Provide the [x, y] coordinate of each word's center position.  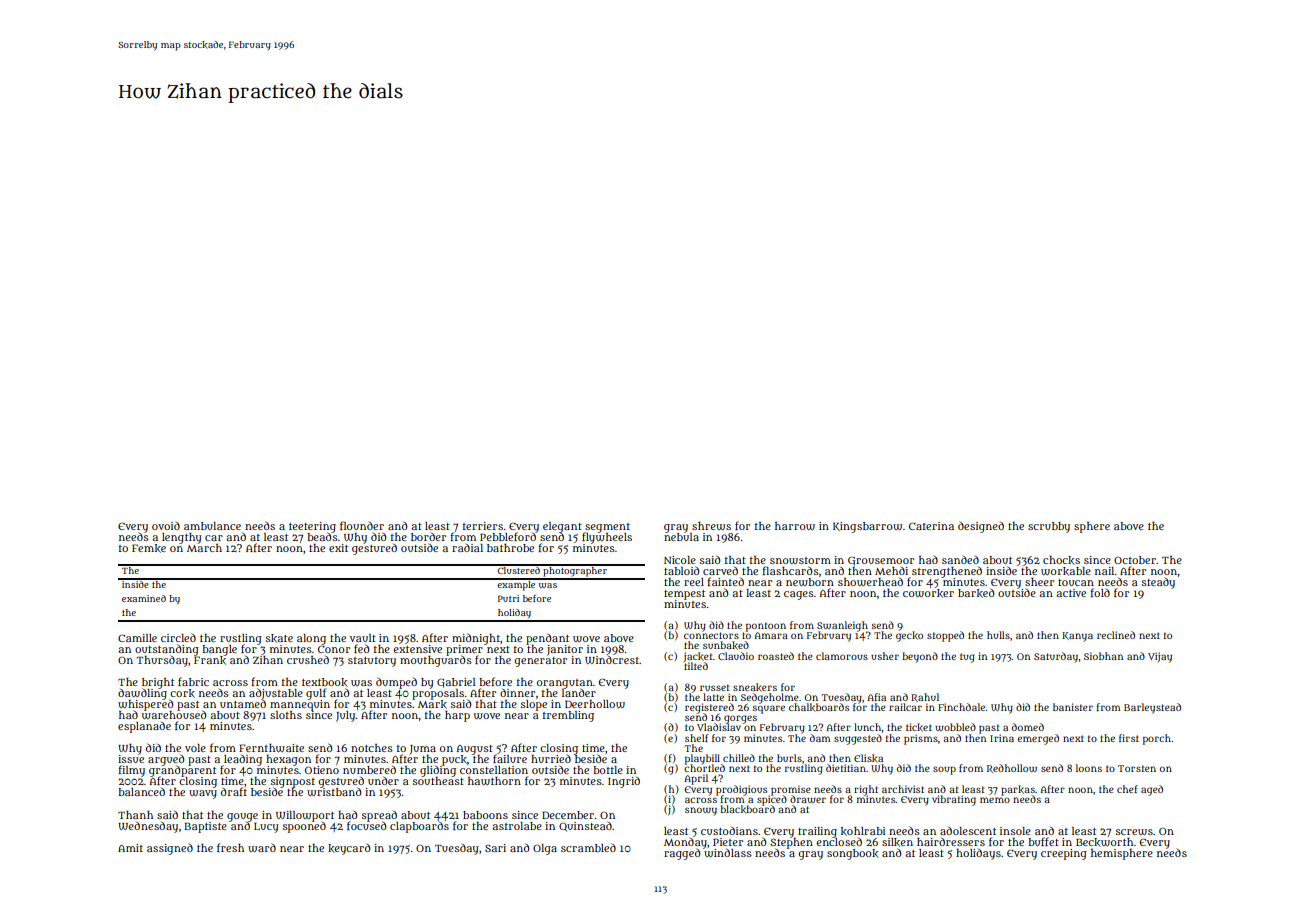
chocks [1061, 560]
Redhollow [1012, 768]
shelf [697, 738]
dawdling [142, 694]
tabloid [681, 570]
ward [262, 848]
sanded [960, 559]
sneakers [755, 687]
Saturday [1056, 657]
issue [131, 759]
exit [338, 548]
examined [144, 598]
